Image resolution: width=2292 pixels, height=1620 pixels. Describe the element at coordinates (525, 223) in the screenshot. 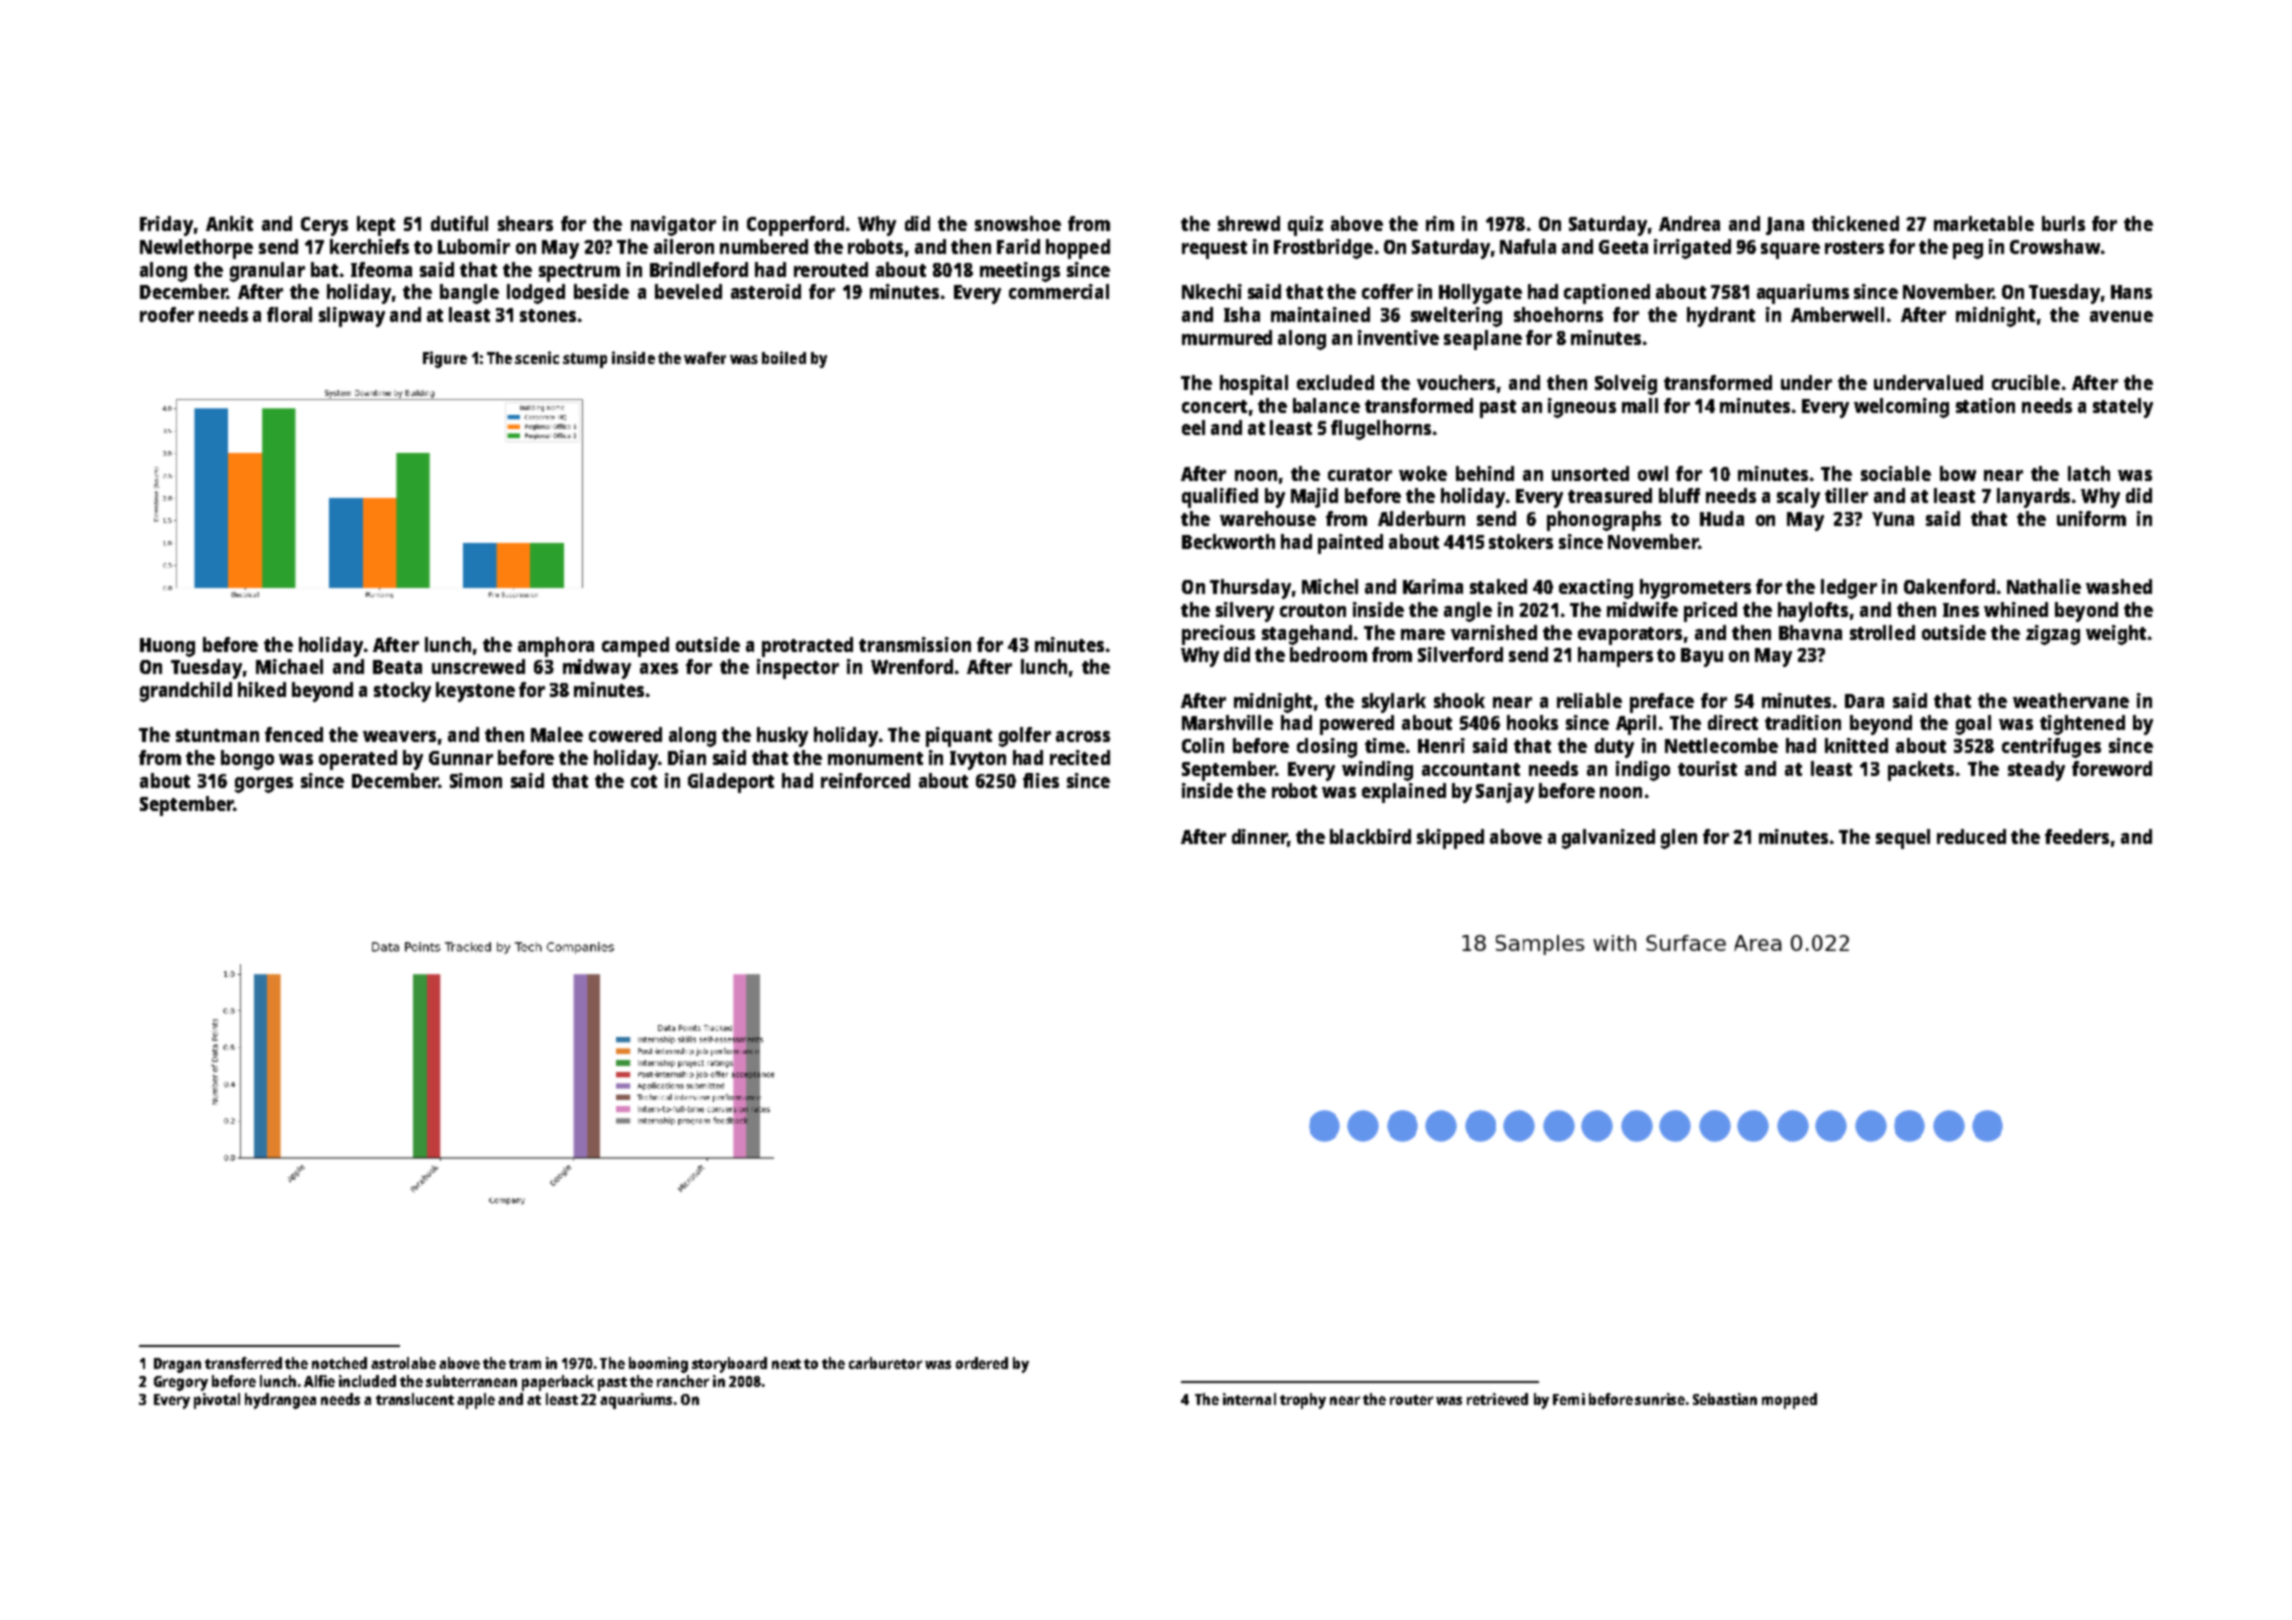

I see `shears` at that location.
